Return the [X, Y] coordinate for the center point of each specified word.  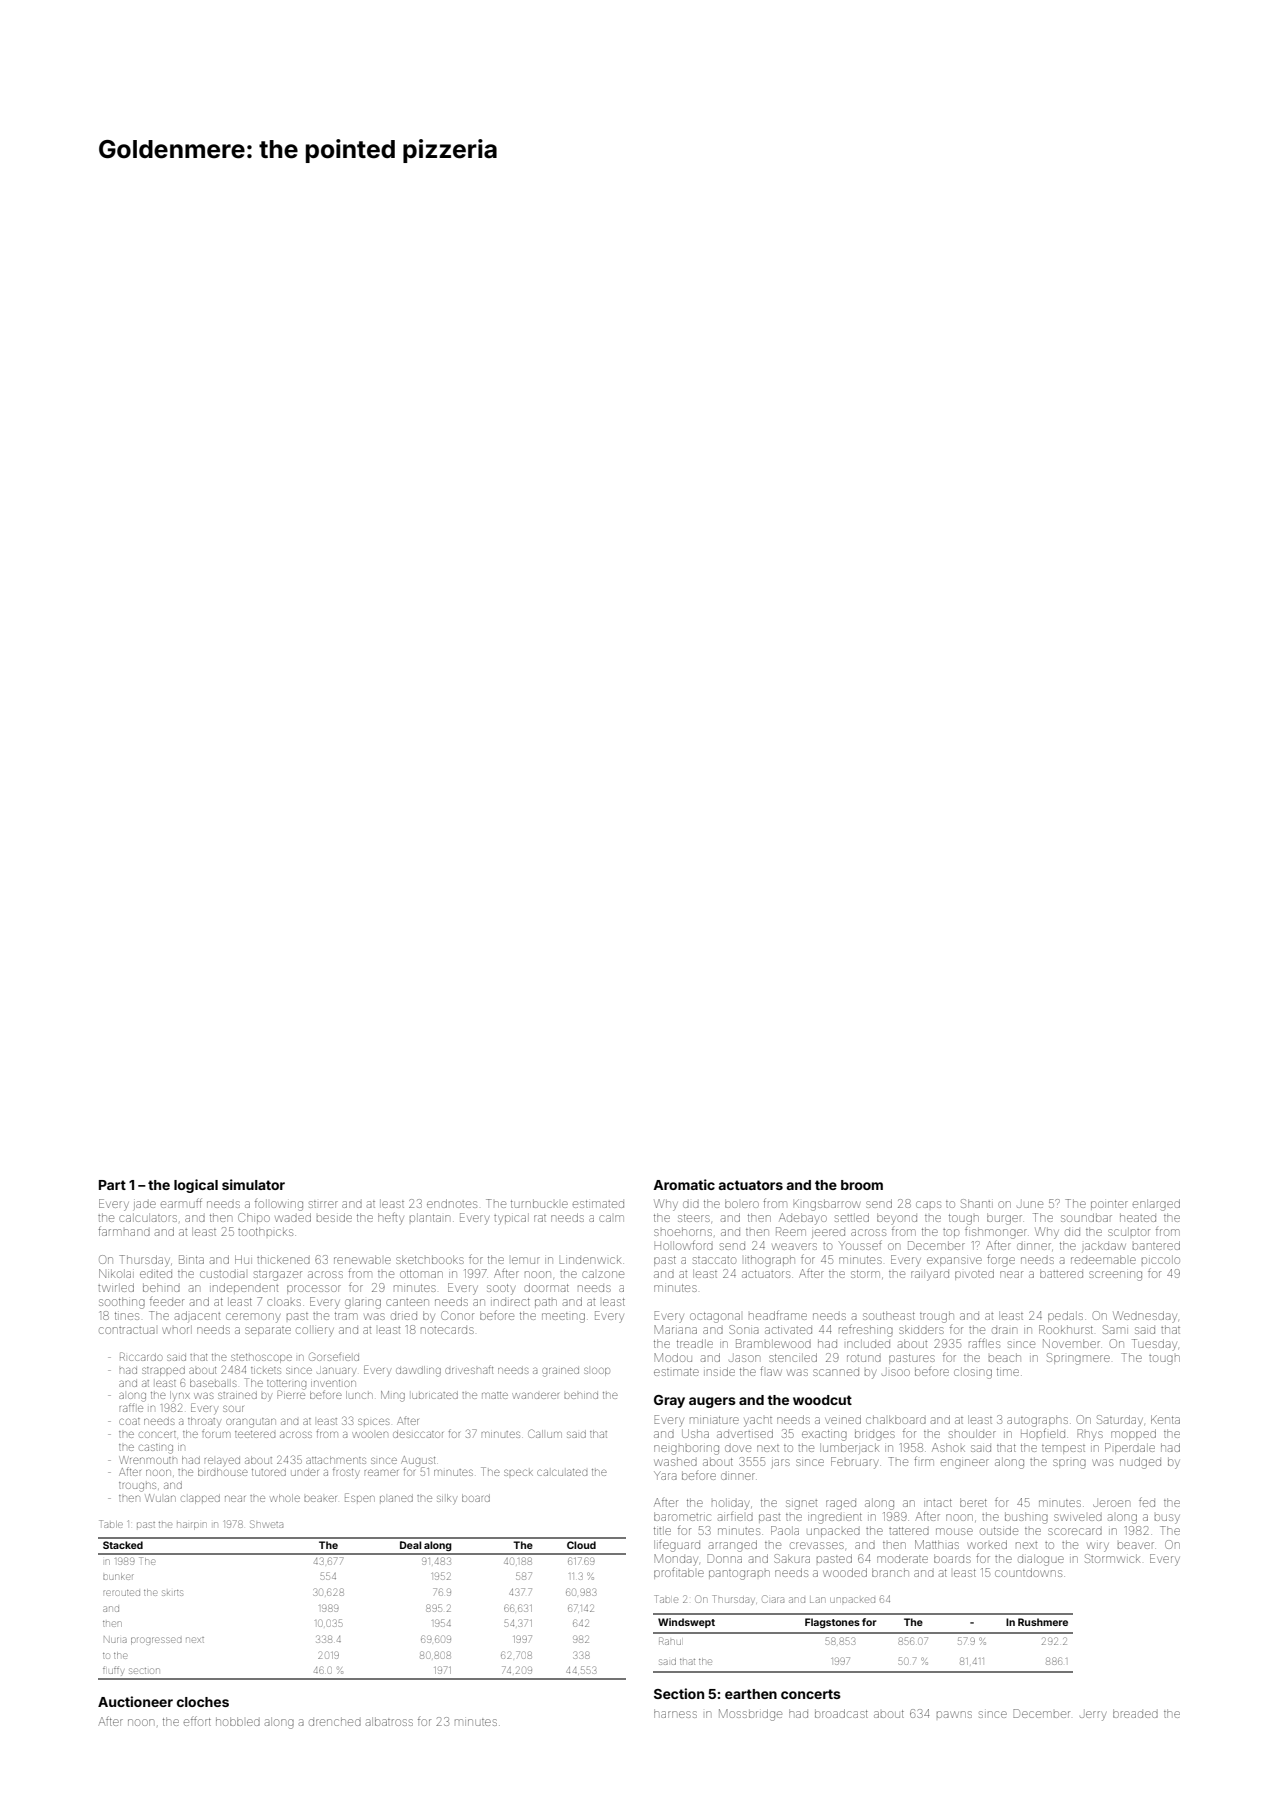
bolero [742, 1203]
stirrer [323, 1204]
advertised [745, 1433]
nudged [1140, 1463]
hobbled [238, 1721]
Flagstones [832, 1623]
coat [129, 1421]
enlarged [1156, 1205]
